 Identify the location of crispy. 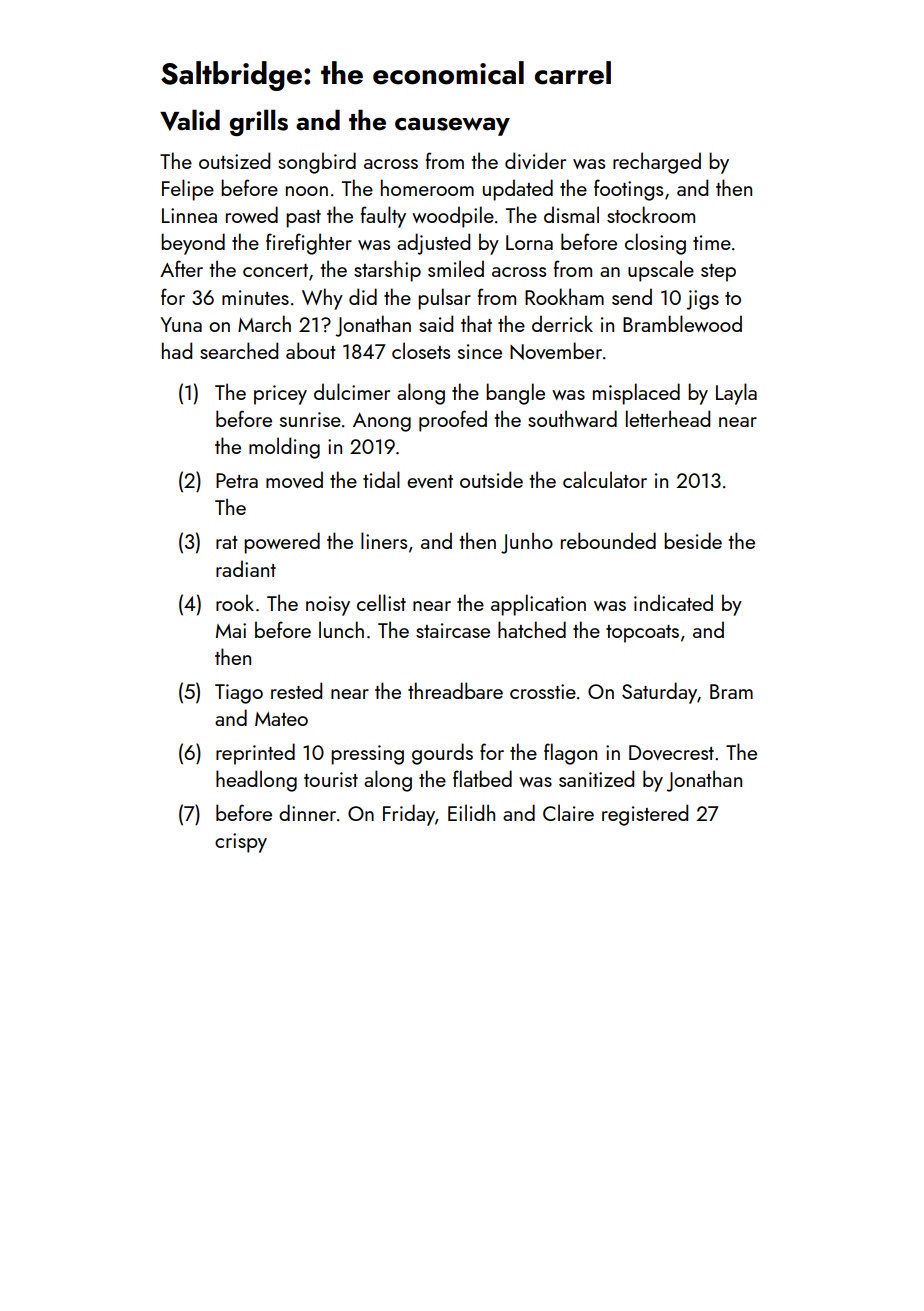
(241, 843).
